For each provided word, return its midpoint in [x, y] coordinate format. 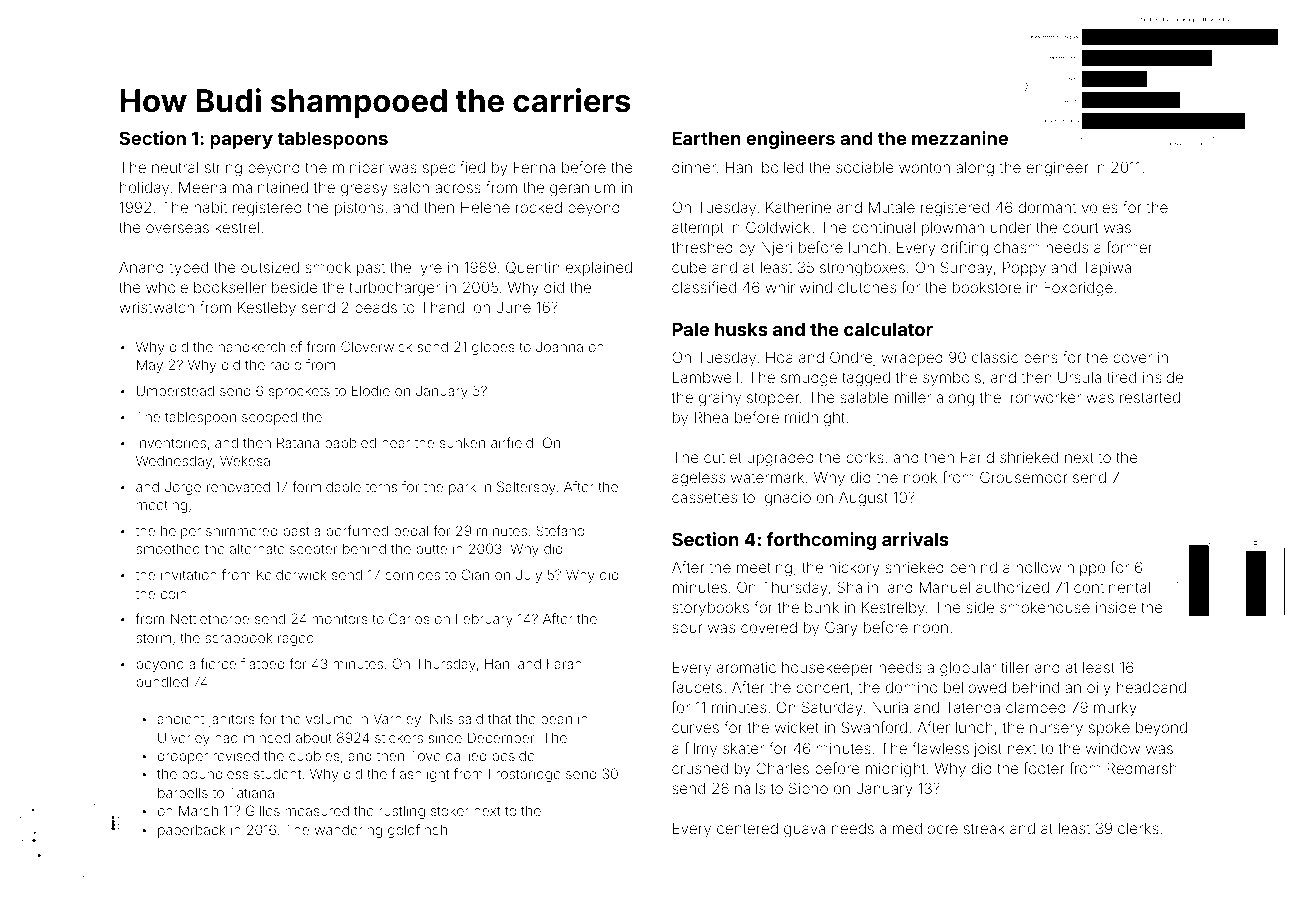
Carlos [409, 618]
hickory [854, 569]
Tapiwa [1107, 268]
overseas [177, 228]
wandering [348, 831]
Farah [564, 663]
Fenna [534, 167]
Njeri [776, 249]
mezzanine [960, 138]
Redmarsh [1142, 768]
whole [167, 287]
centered [747, 828]
